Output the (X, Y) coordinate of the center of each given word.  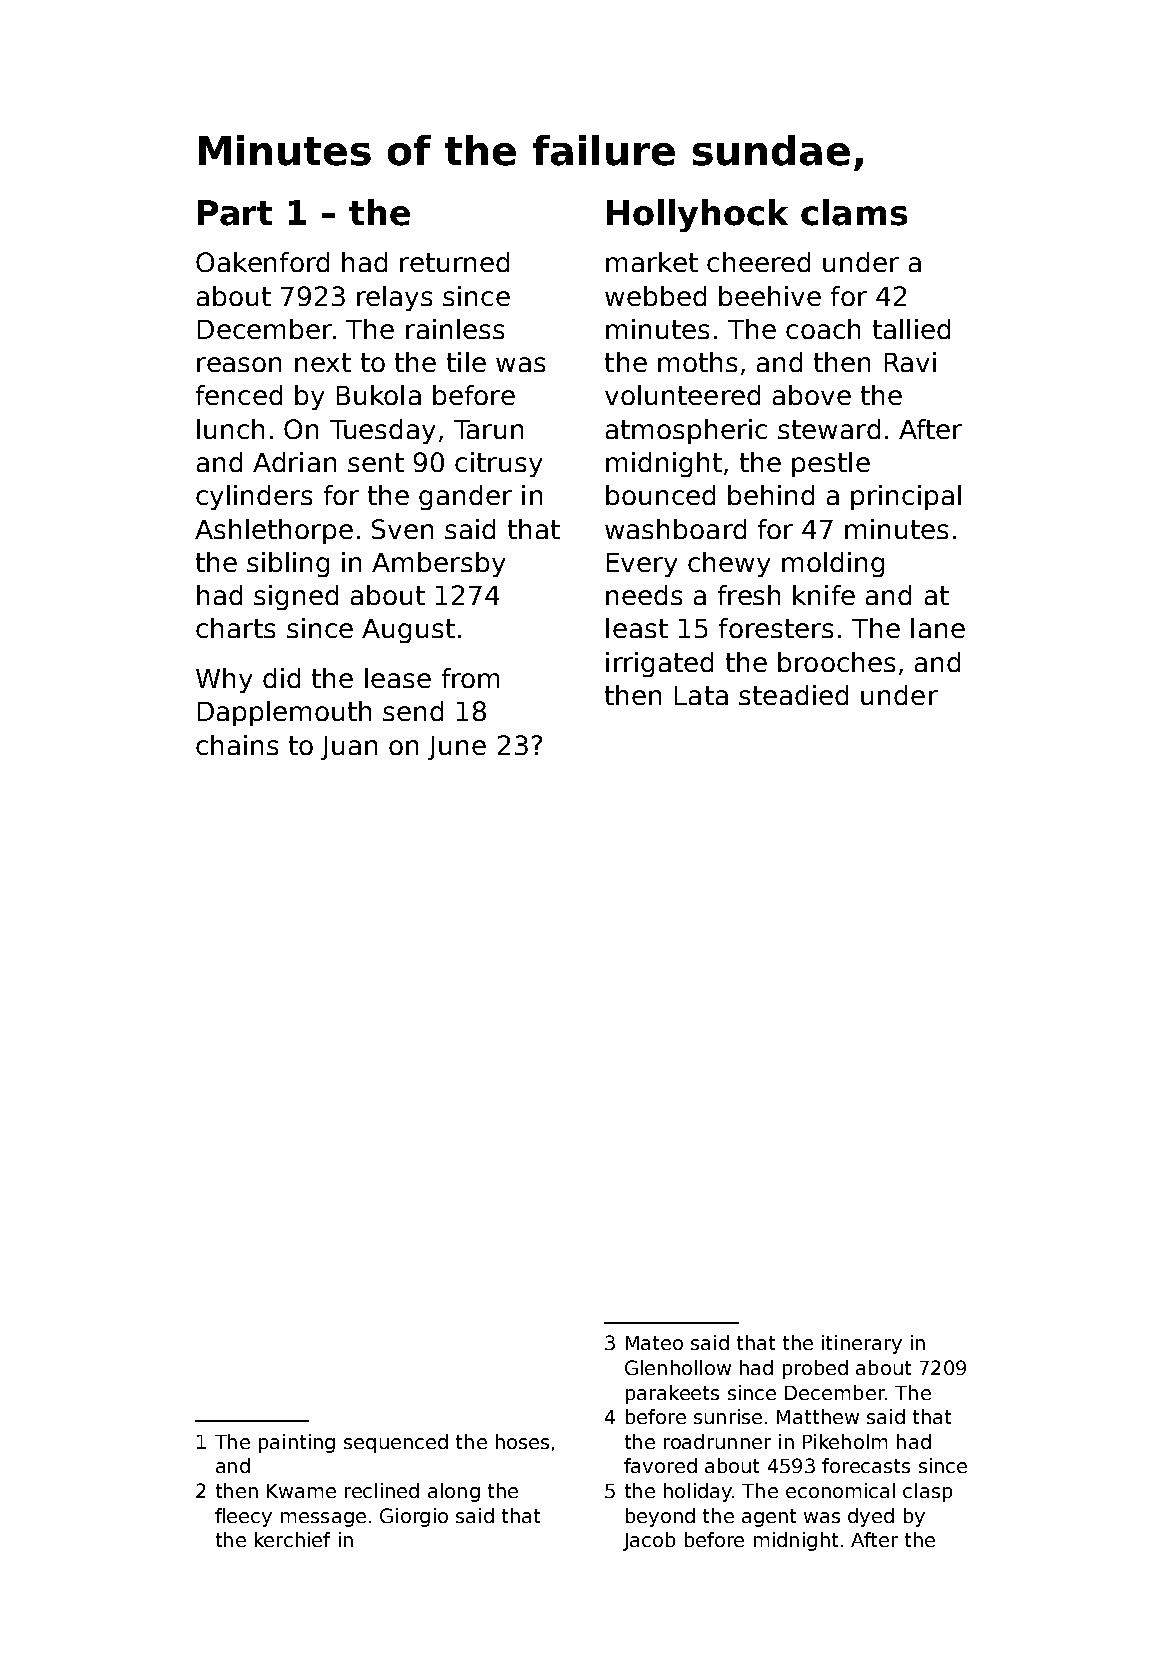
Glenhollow (678, 1367)
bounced (660, 495)
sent (376, 462)
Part (235, 213)
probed (815, 1369)
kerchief (292, 1539)
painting (297, 1443)
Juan (349, 748)
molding (833, 564)
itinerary (862, 1344)
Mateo (654, 1343)
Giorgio (414, 1517)
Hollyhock (697, 215)
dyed (871, 1517)
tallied (911, 329)
